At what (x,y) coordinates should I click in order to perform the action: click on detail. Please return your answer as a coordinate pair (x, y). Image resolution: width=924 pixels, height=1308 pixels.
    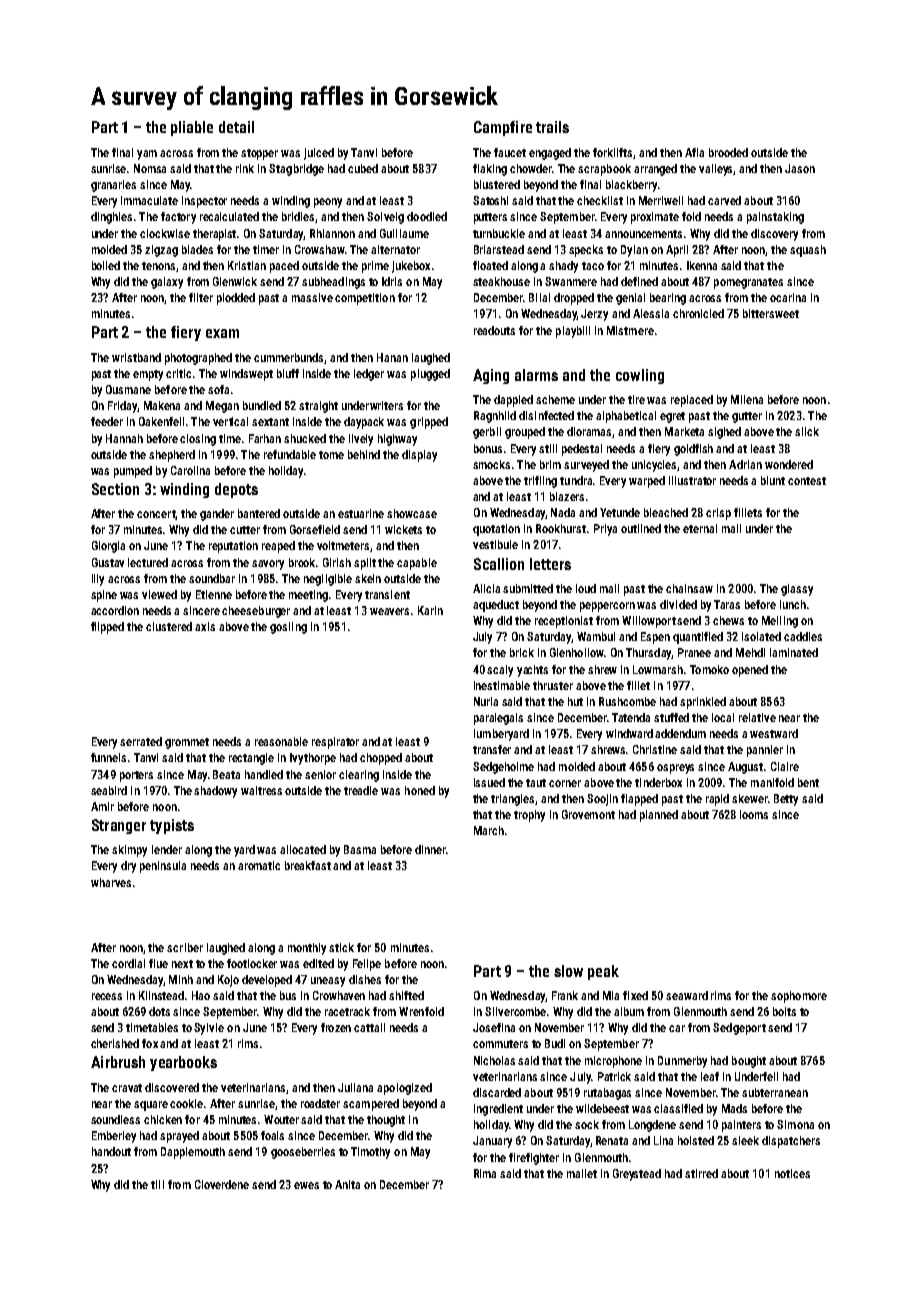
    Looking at the image, I should click on (236, 127).
